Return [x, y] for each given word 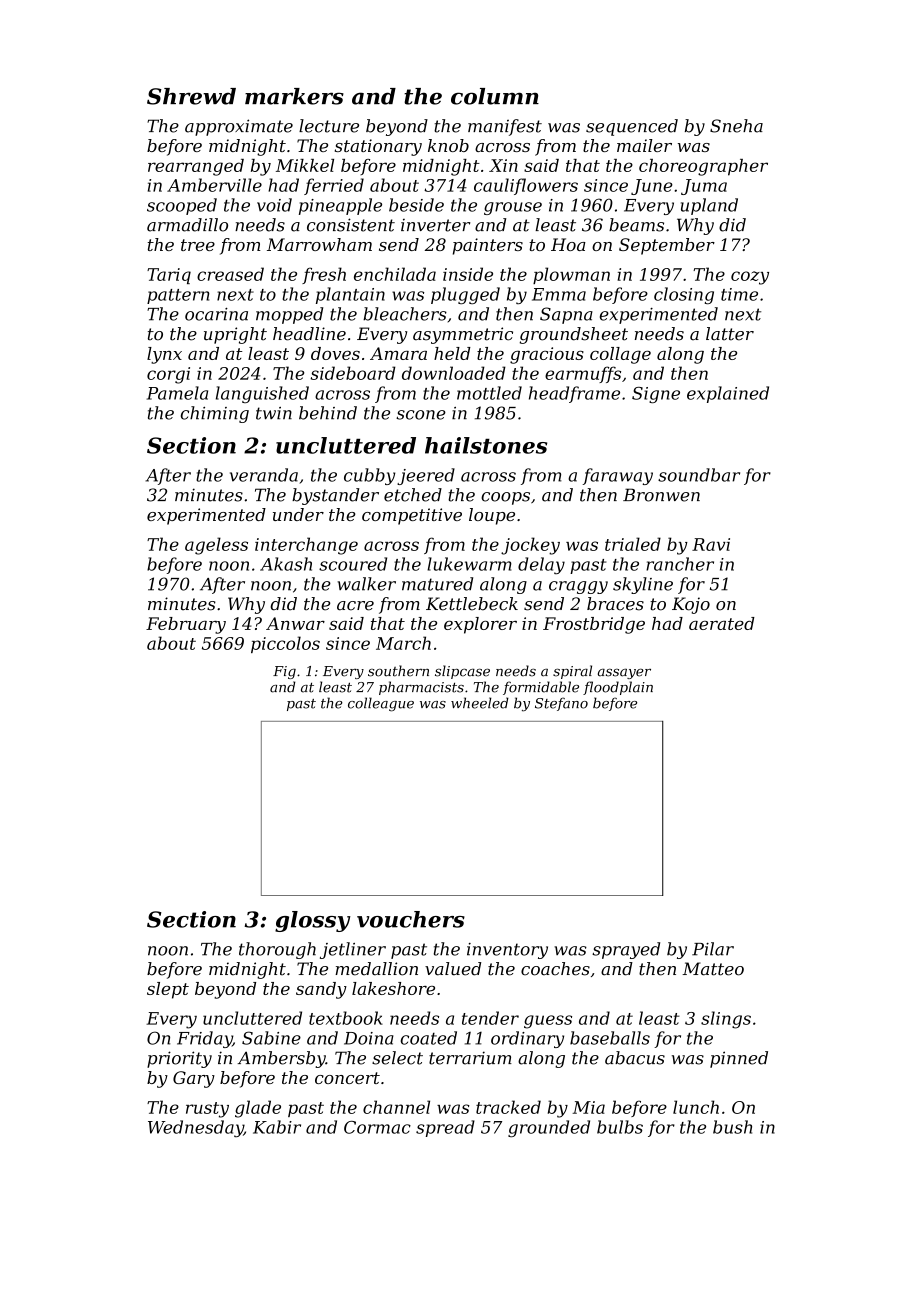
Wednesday [196, 1128]
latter [730, 334]
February [186, 625]
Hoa [568, 244]
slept [168, 990]
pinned [739, 1059]
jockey [530, 546]
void [274, 205]
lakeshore [393, 988]
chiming [215, 414]
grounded [549, 1128]
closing [684, 295]
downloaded [454, 373]
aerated [722, 623]
